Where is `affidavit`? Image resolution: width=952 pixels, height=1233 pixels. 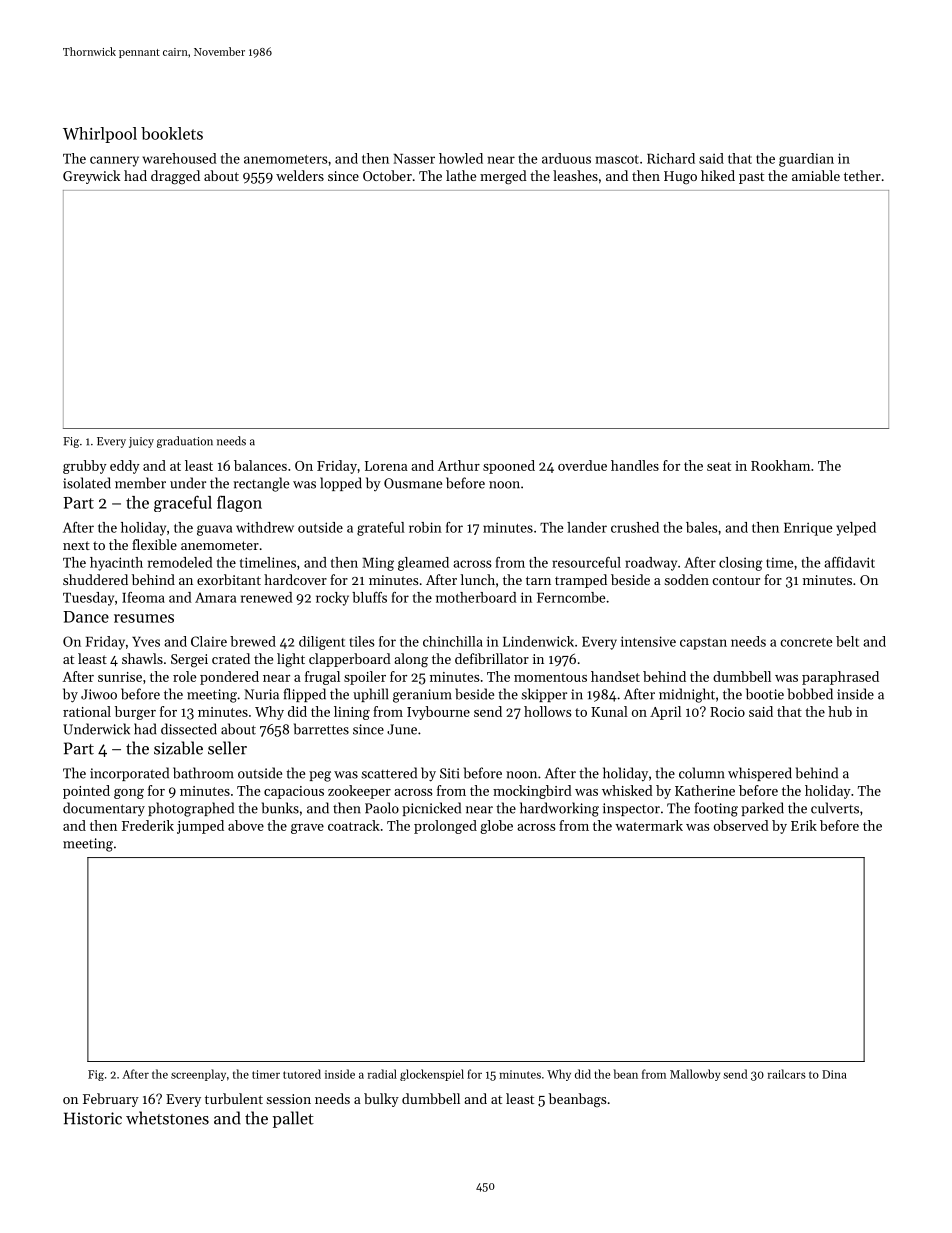 affidavit is located at coordinates (849, 562).
